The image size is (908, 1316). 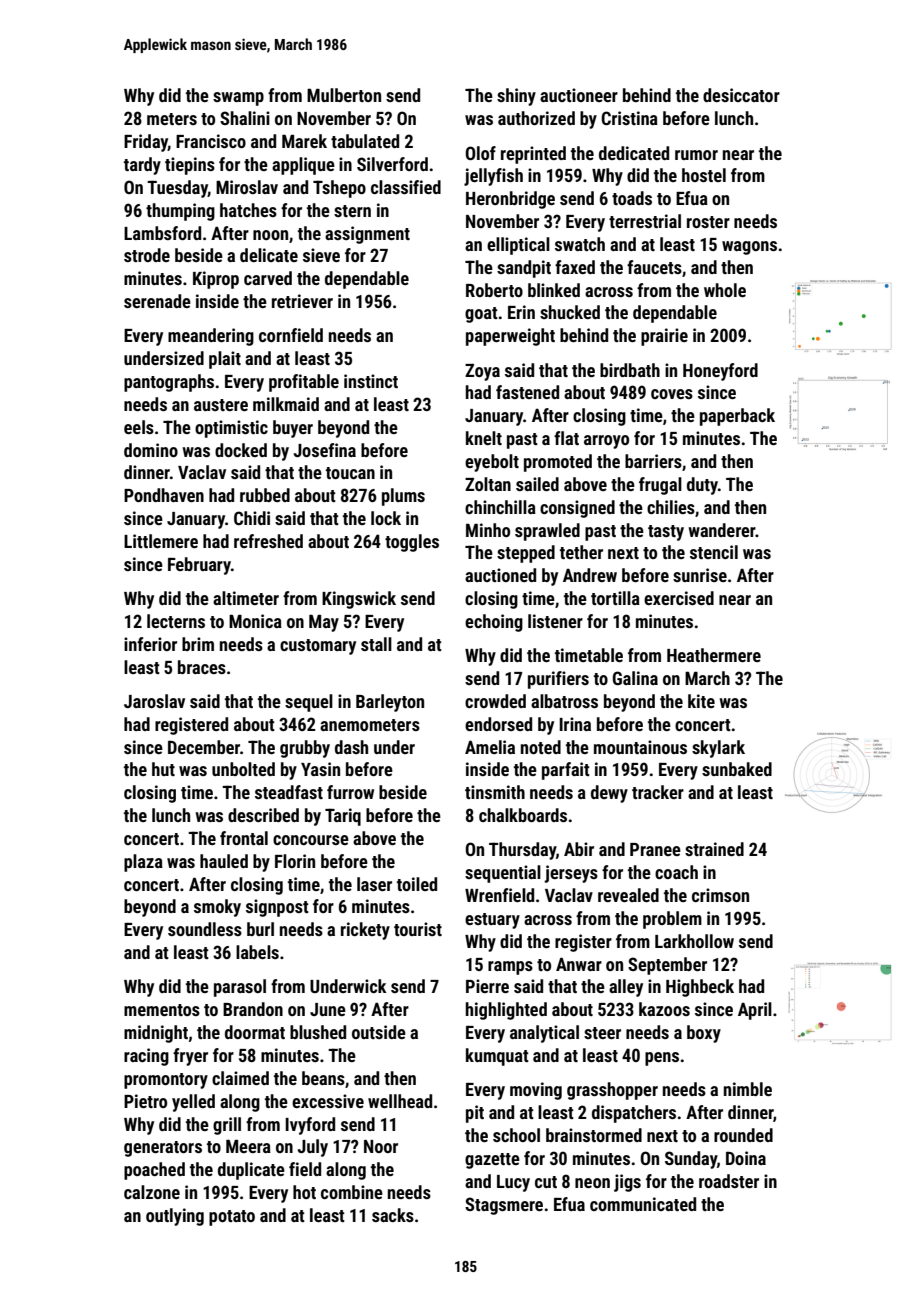 What do you see at coordinates (720, 895) in the screenshot?
I see `crimson` at bounding box center [720, 895].
